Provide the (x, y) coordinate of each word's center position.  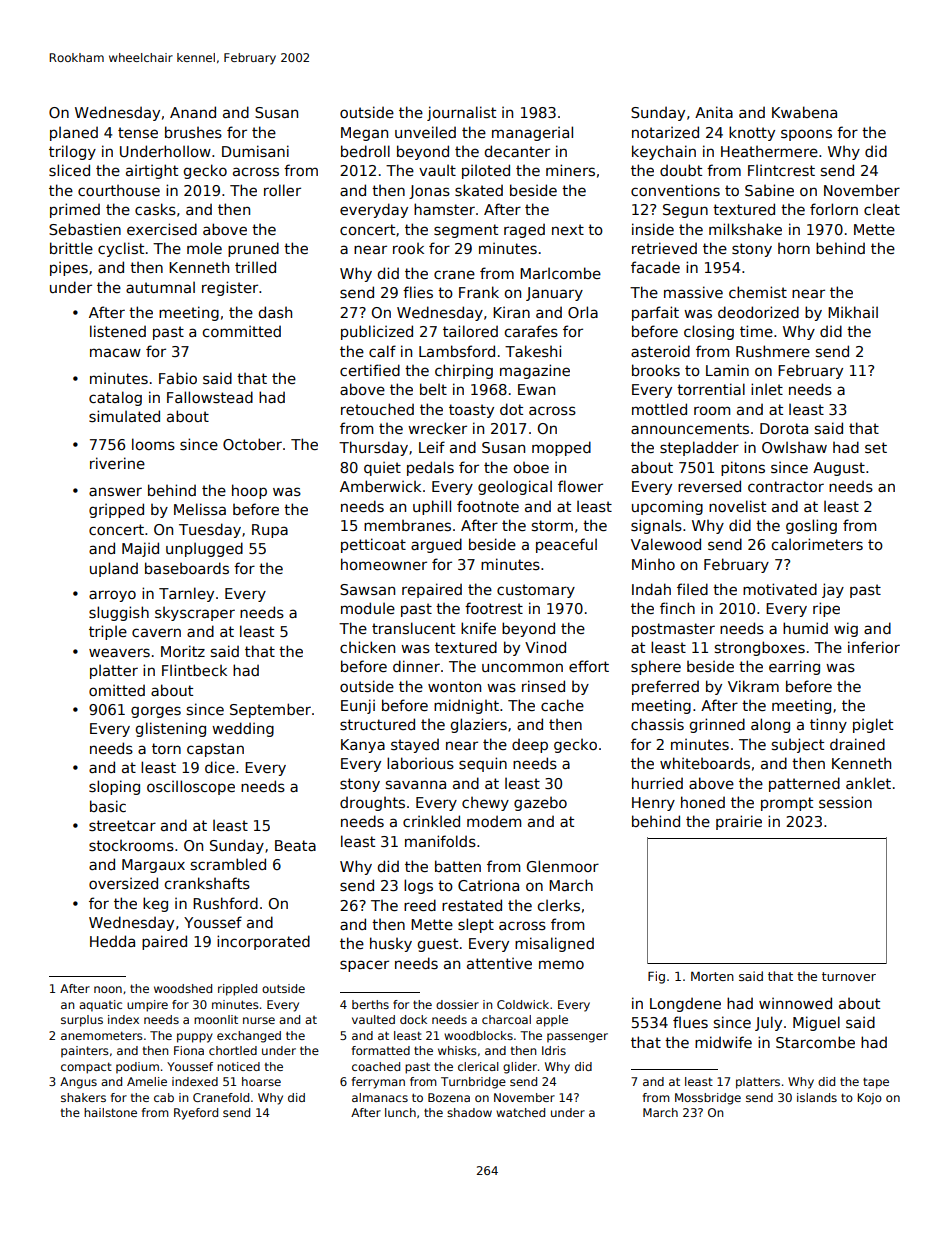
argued (436, 545)
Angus (78, 1083)
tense (138, 132)
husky (391, 944)
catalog (115, 398)
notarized (665, 132)
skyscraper (195, 614)
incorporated (263, 942)
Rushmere (773, 351)
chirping (464, 371)
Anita (714, 112)
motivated (780, 589)
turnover (849, 976)
